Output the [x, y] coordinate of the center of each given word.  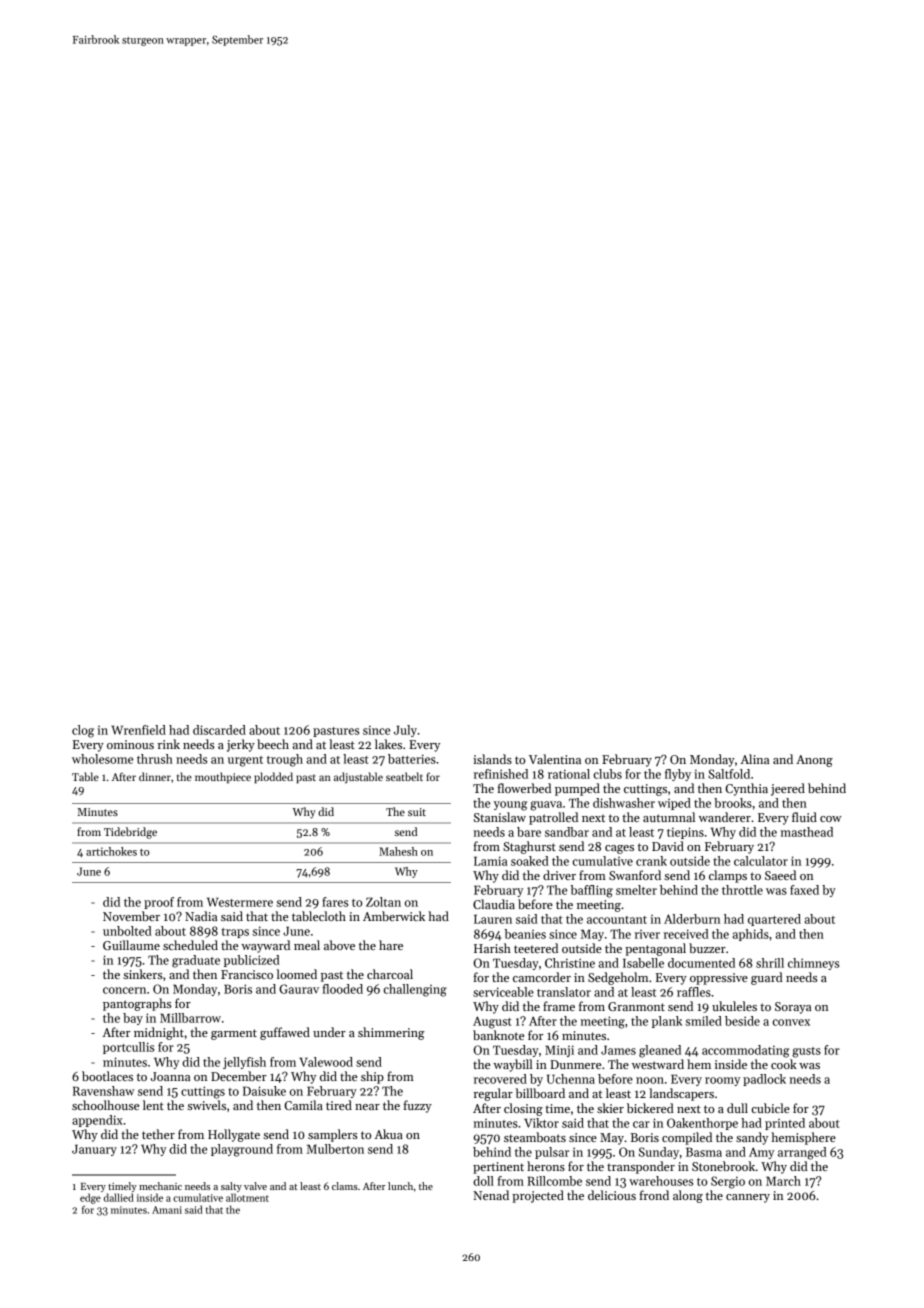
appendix [97, 1121]
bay [133, 1019]
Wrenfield [138, 730]
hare [391, 945]
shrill [770, 963]
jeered [788, 789]
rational [569, 774]
